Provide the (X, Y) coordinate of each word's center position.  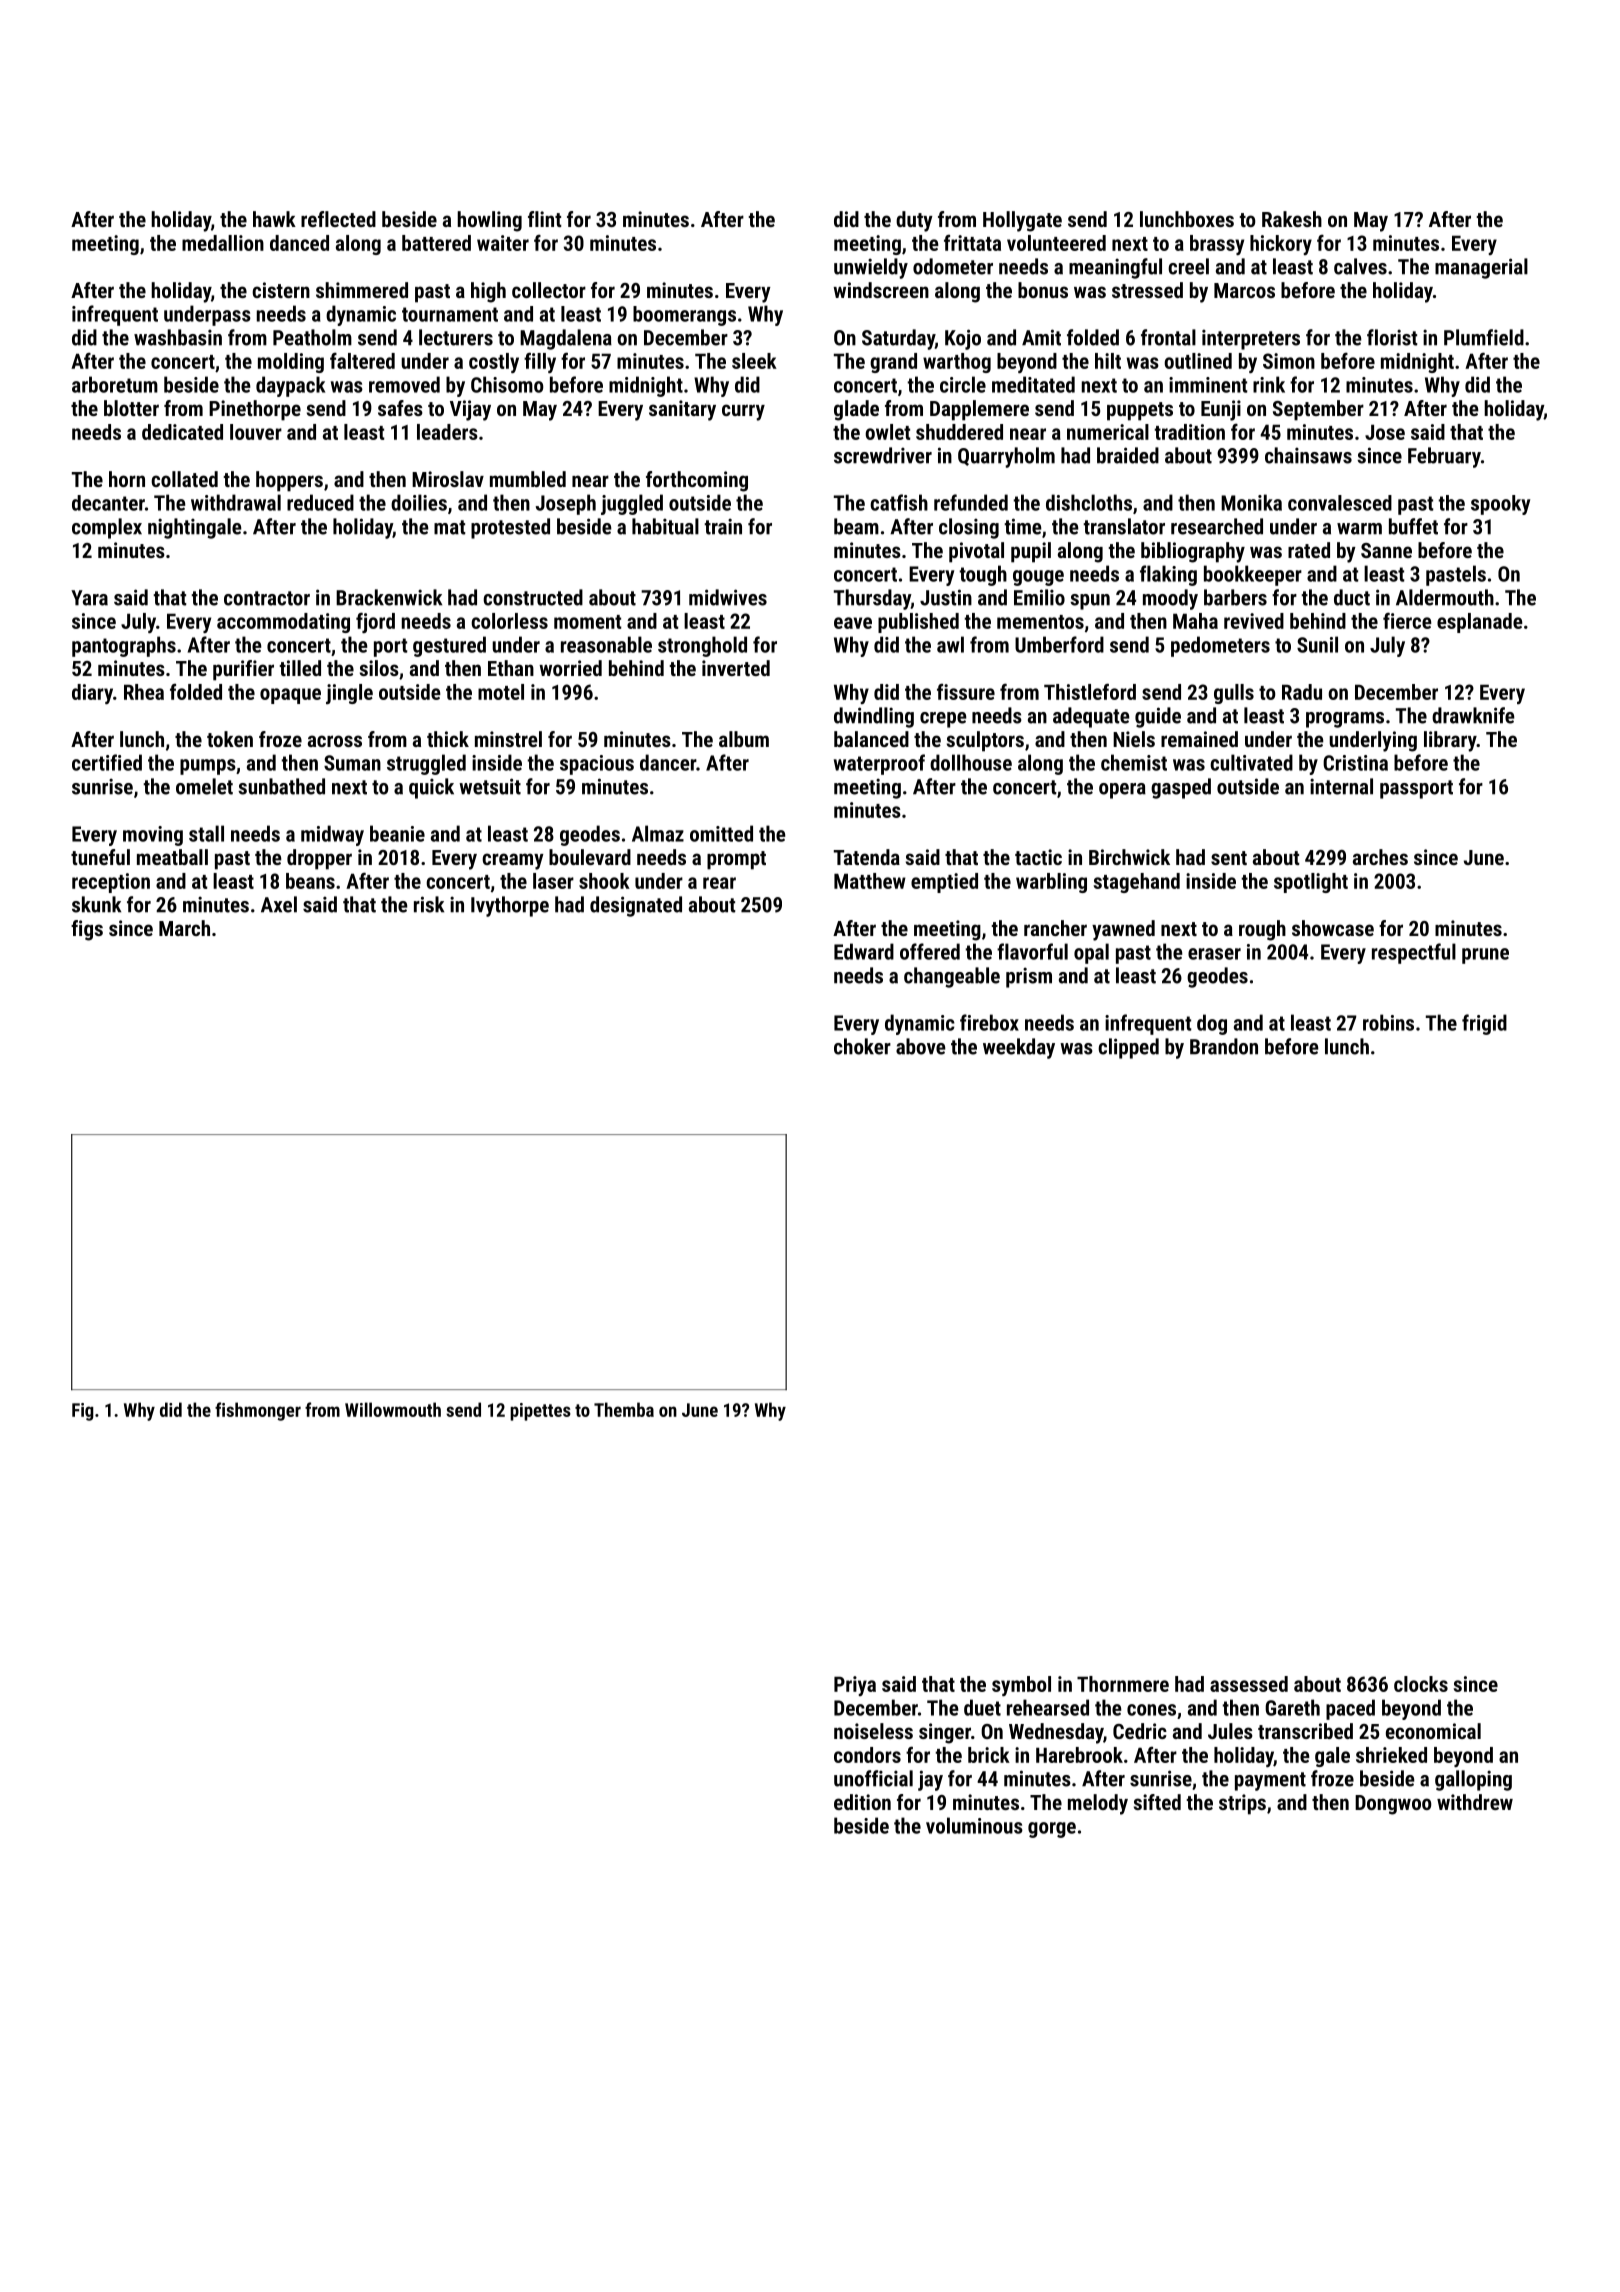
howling (489, 221)
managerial (1481, 268)
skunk (96, 904)
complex (107, 528)
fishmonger (258, 1411)
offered (930, 951)
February (1444, 457)
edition (862, 1802)
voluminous (974, 1825)
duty (914, 221)
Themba (624, 1409)
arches (1380, 857)
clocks (1421, 1684)
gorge (1052, 1830)
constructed (533, 597)
